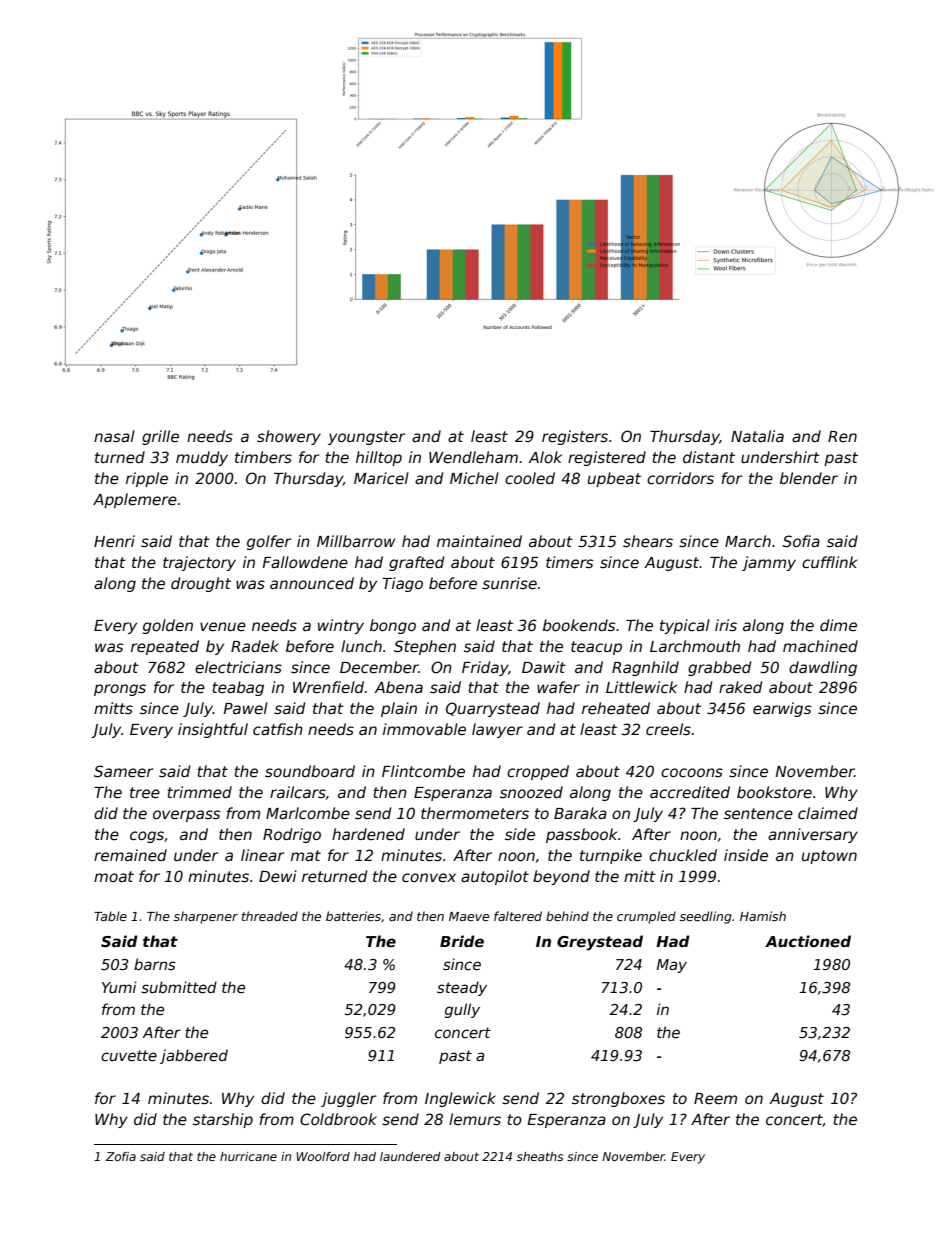  Describe the element at coordinates (361, 646) in the page. I see `lunch` at that location.
